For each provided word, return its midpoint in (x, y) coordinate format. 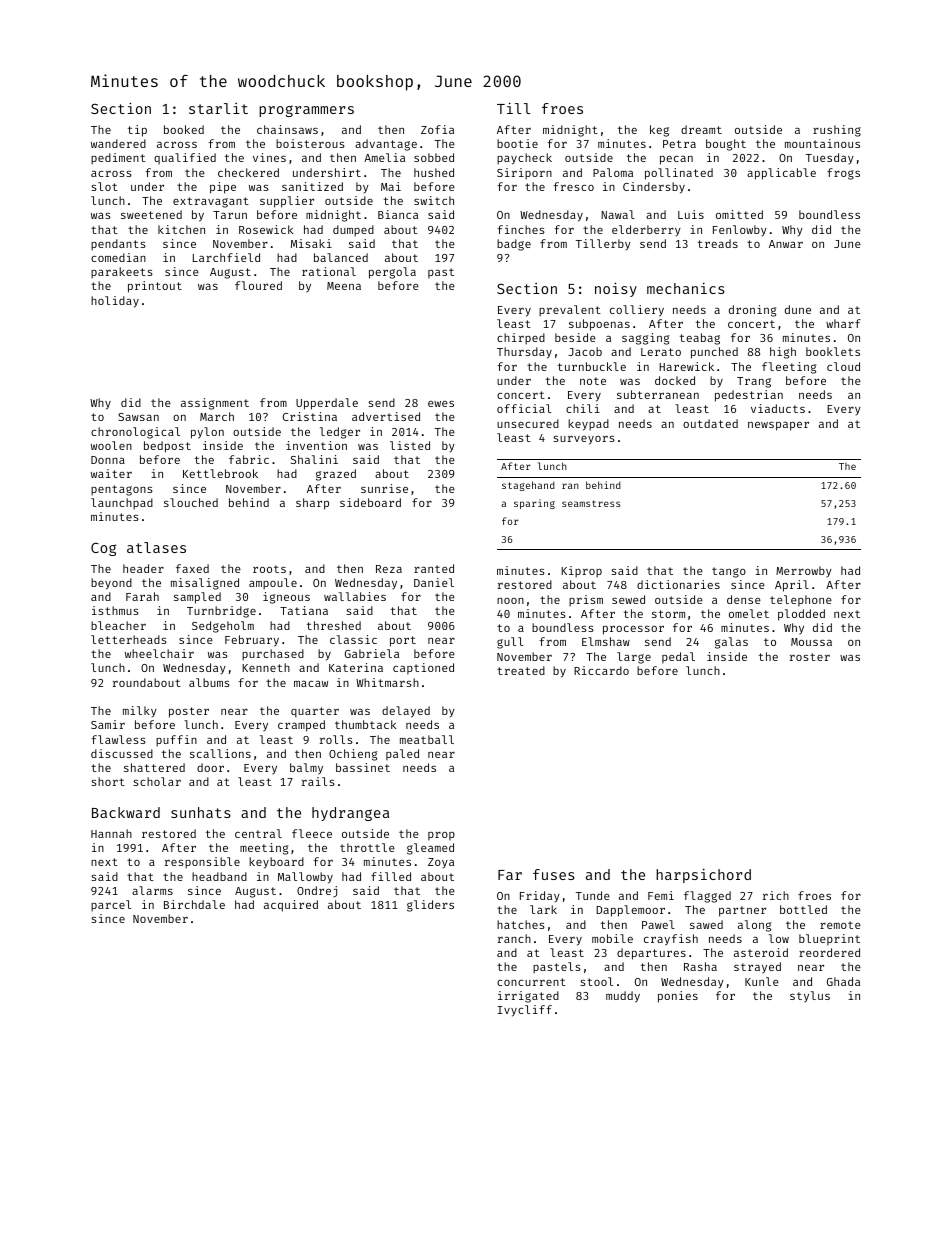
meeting (264, 849)
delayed (406, 712)
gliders (430, 906)
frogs (843, 174)
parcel (111, 906)
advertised (386, 416)
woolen (111, 445)
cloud (843, 366)
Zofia (437, 129)
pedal (678, 658)
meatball (427, 739)
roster (810, 657)
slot (104, 186)
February (252, 641)
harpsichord (703, 875)
